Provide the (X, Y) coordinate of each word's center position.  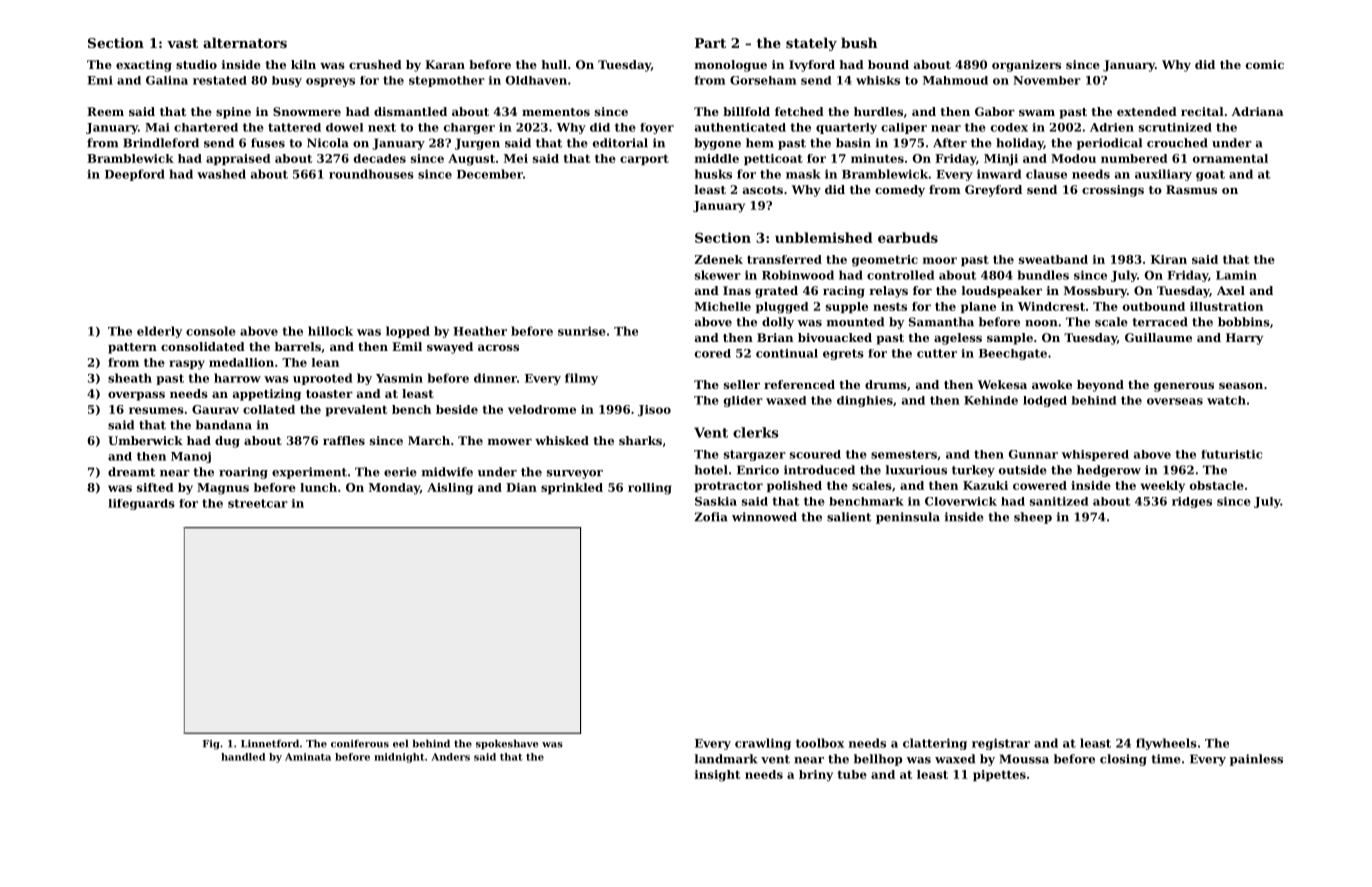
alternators (245, 42)
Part (710, 43)
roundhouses (371, 174)
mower (510, 441)
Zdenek (719, 259)
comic (1265, 64)
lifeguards (141, 504)
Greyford (993, 191)
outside (1023, 470)
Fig (211, 745)
